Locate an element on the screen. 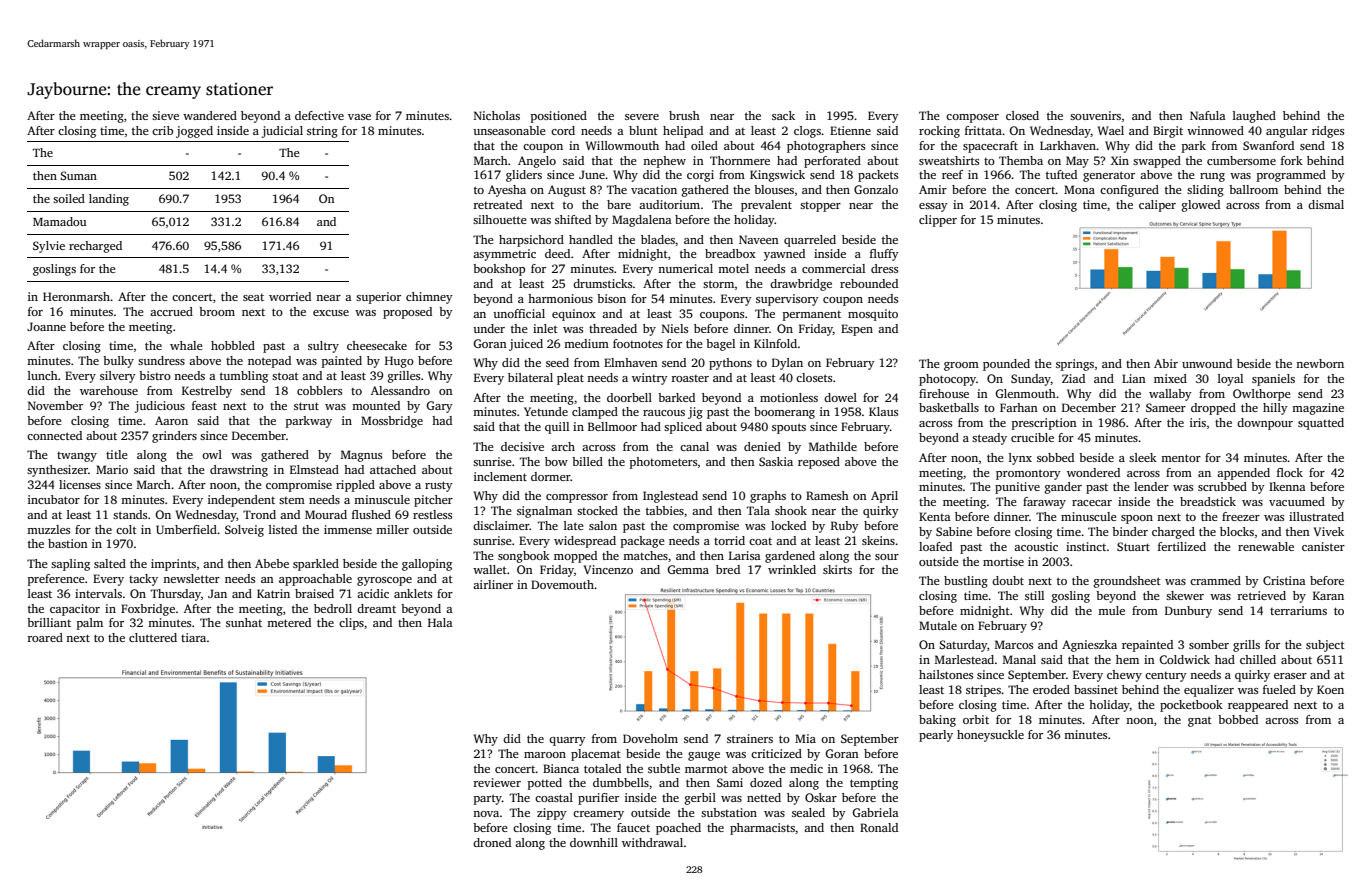 The image size is (1372, 887). Nicholas is located at coordinates (497, 115).
